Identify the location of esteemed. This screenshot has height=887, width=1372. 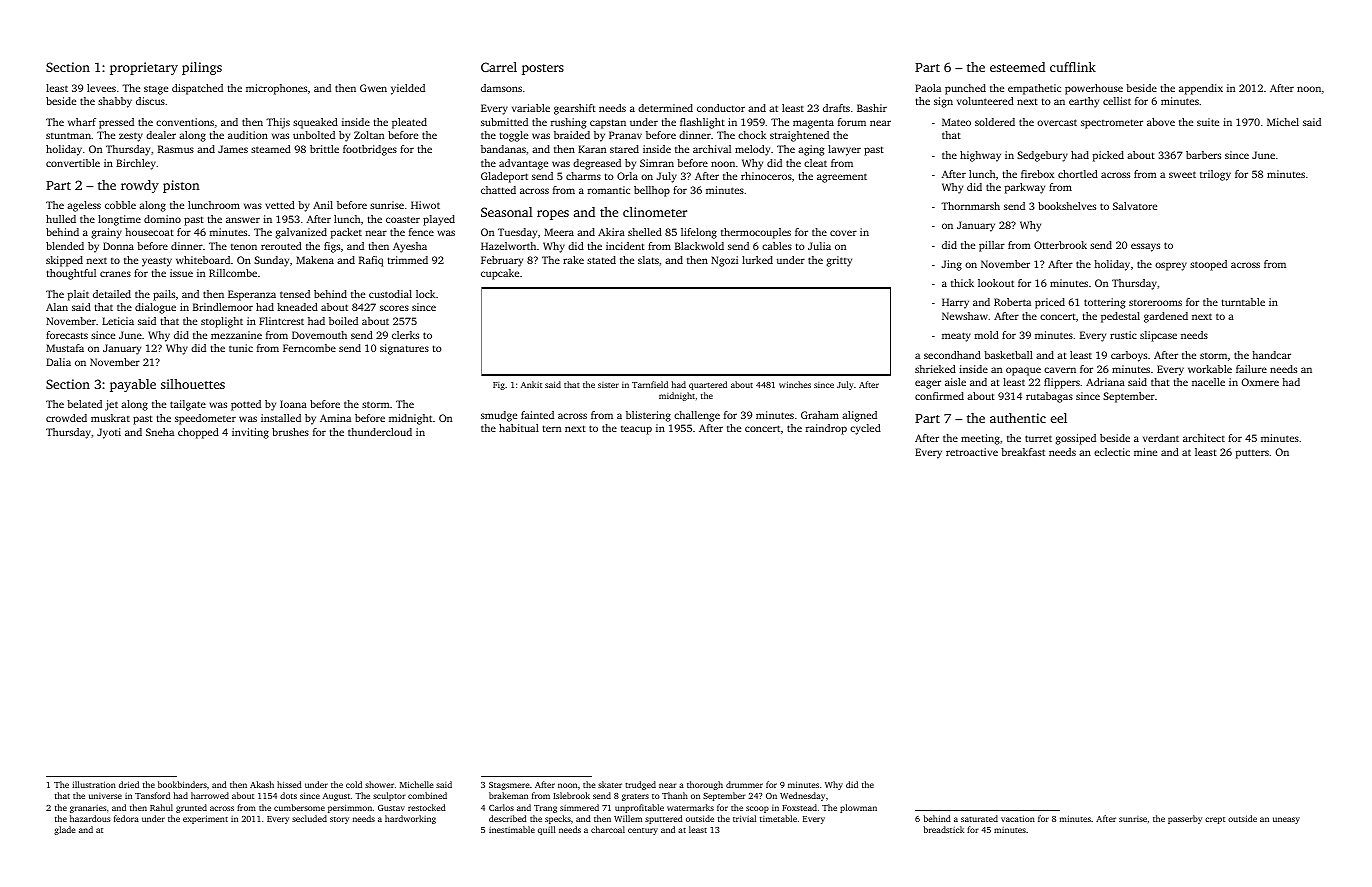
(1017, 67).
